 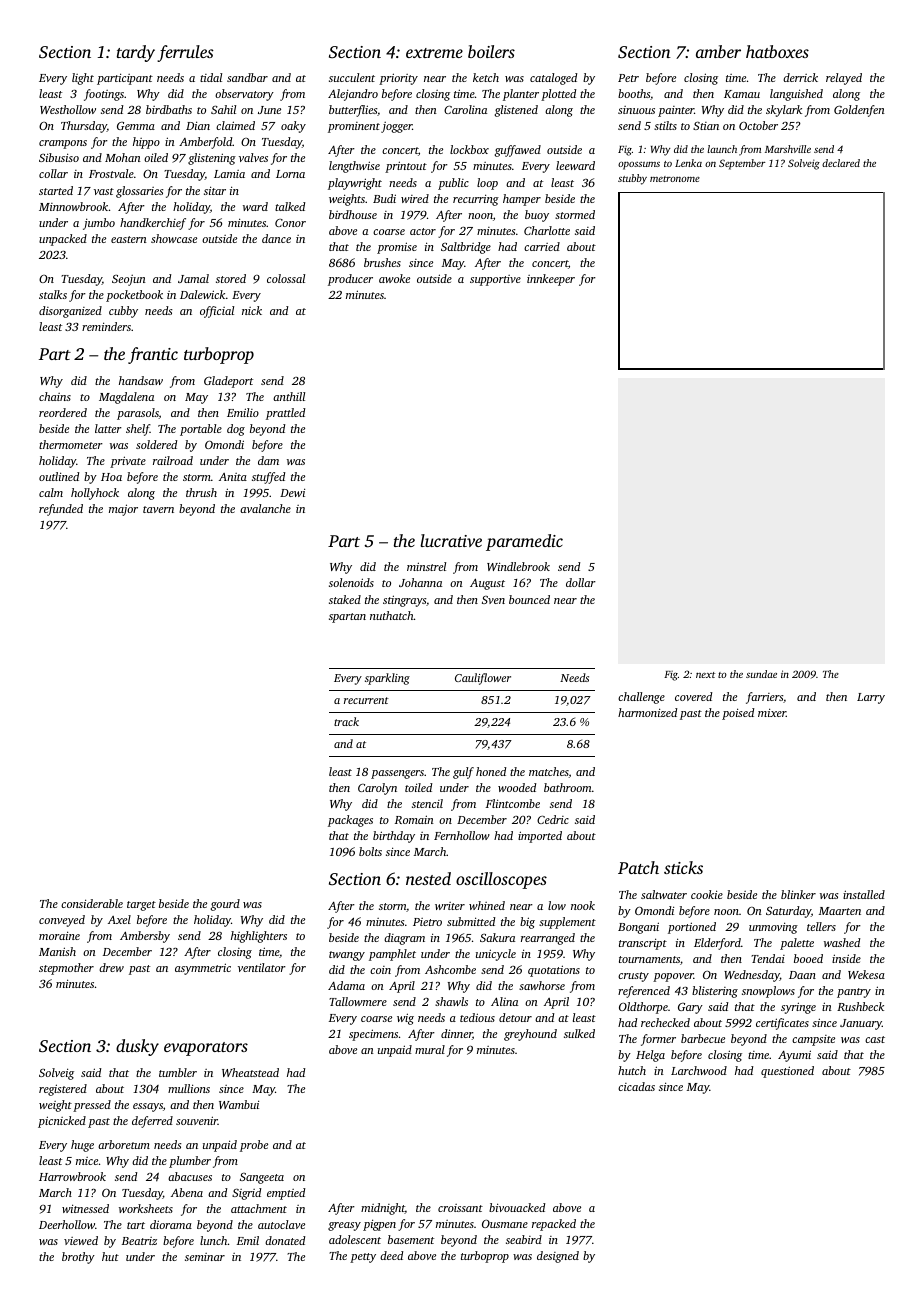 I want to click on sundae, so click(x=761, y=674).
